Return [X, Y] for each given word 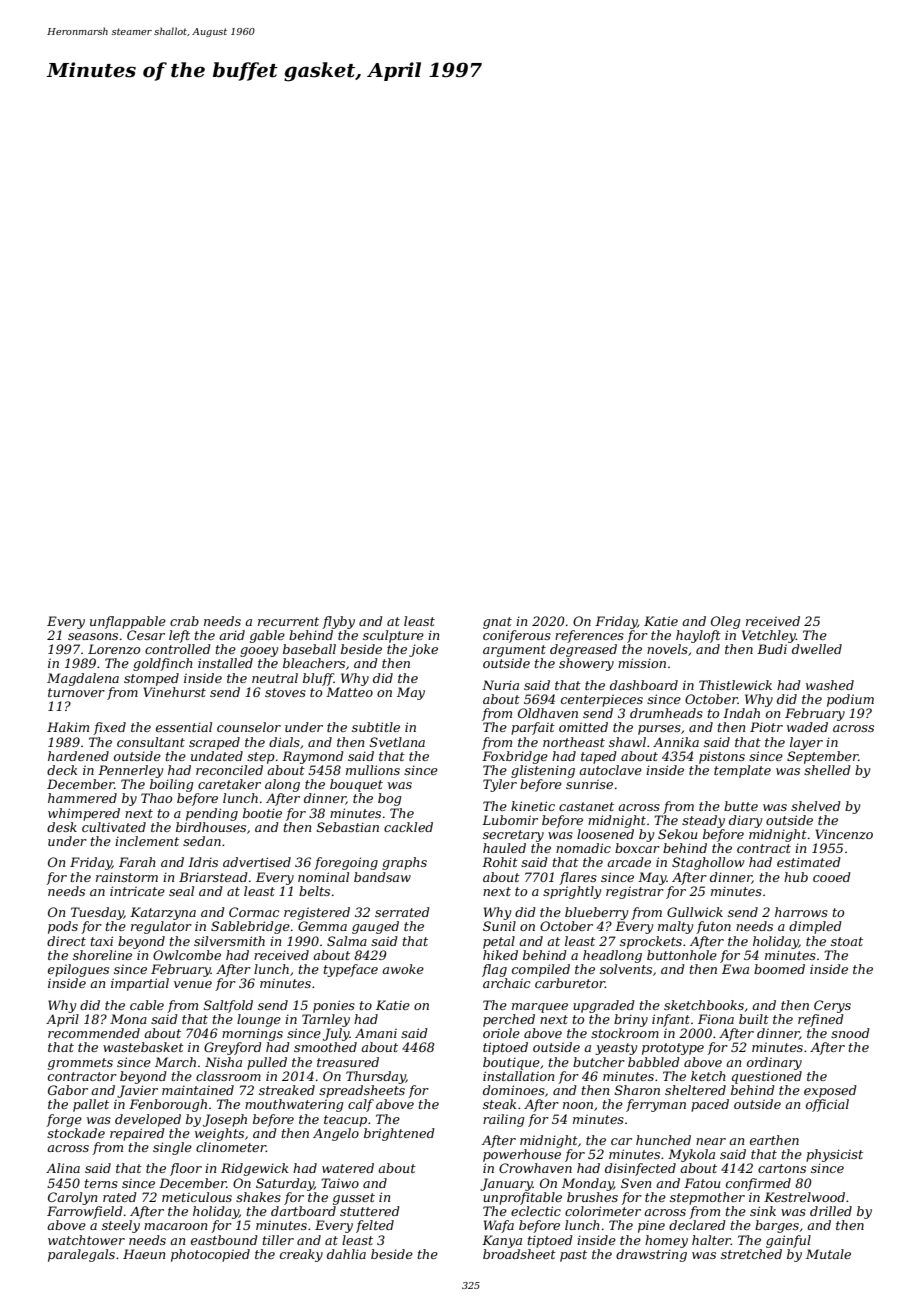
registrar [635, 892]
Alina [63, 1168]
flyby [338, 622]
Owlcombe [187, 955]
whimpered [84, 814]
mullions [373, 770]
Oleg [725, 622]
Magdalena [83, 679]
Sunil [499, 926]
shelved [816, 806]
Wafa [499, 1226]
